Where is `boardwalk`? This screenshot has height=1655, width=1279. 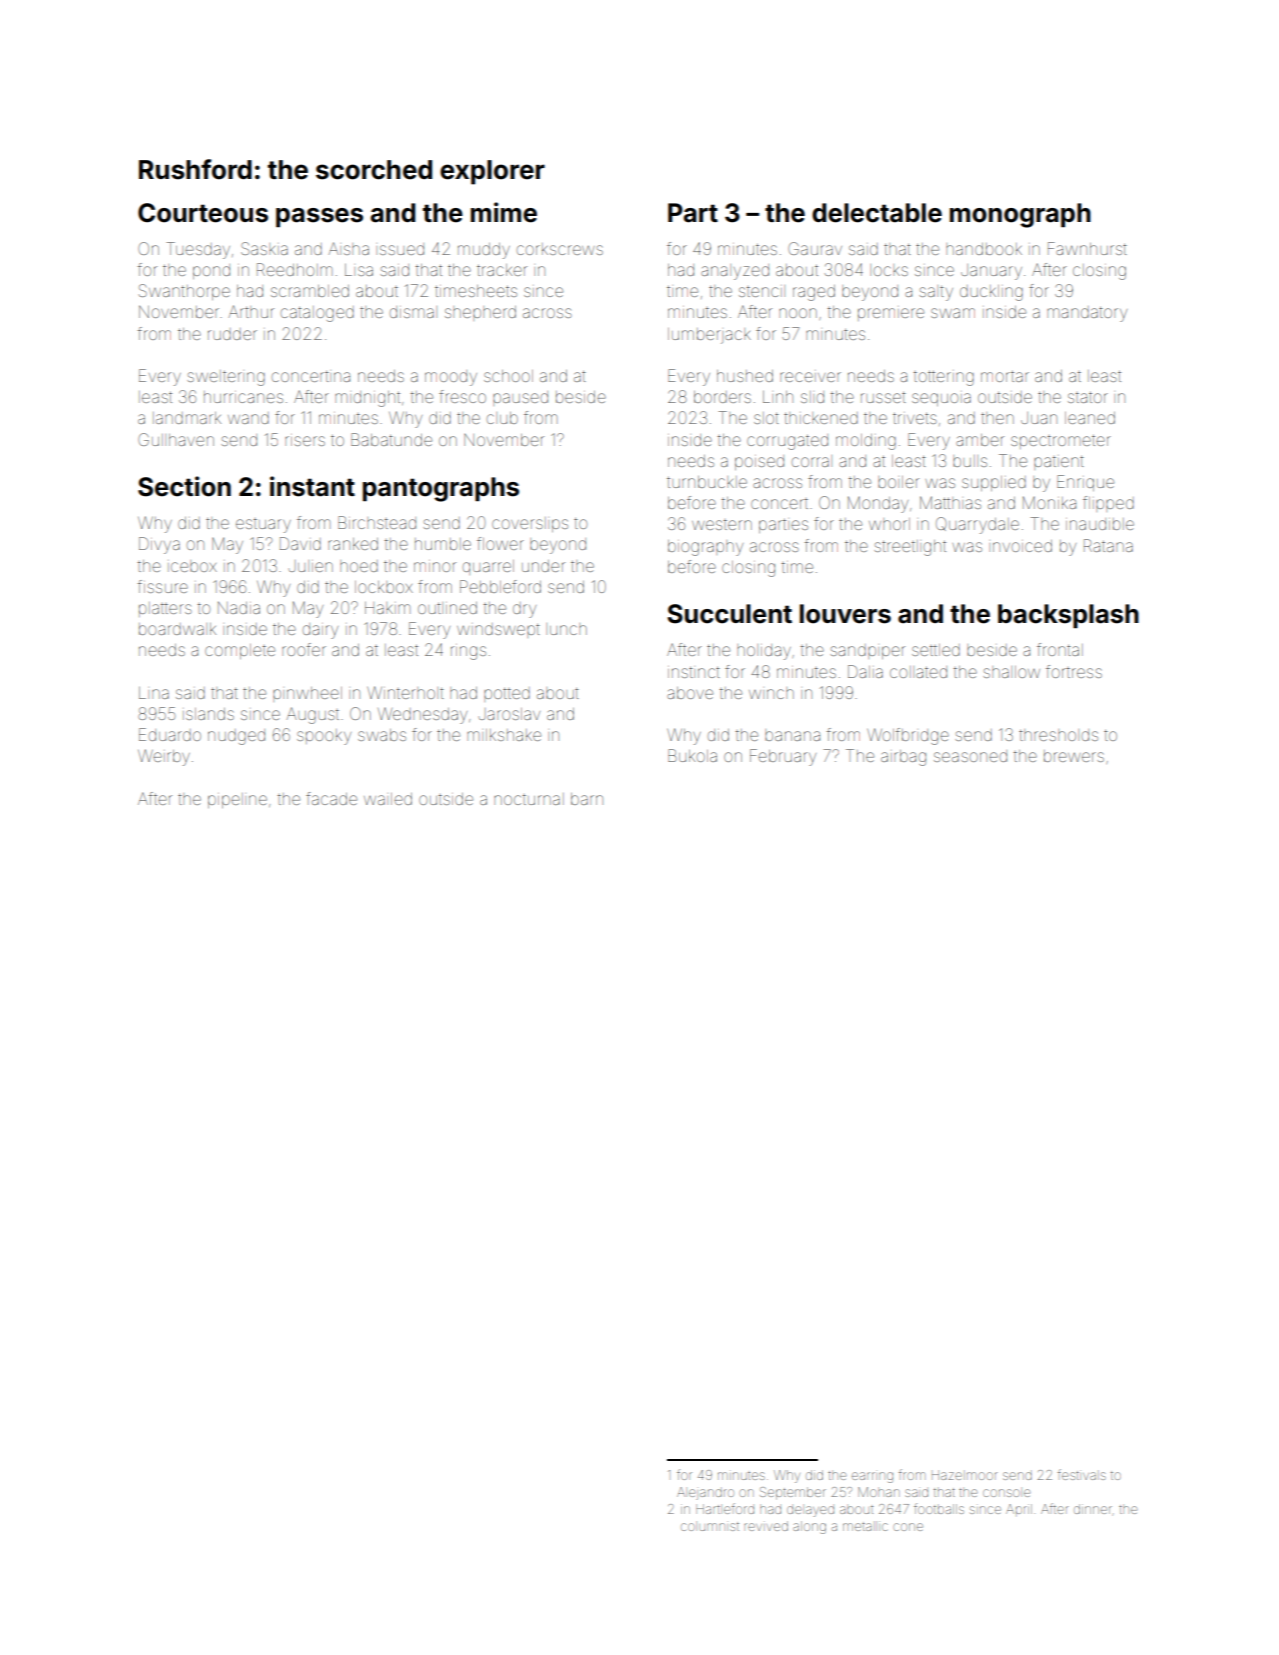
boardwalk is located at coordinates (177, 629).
